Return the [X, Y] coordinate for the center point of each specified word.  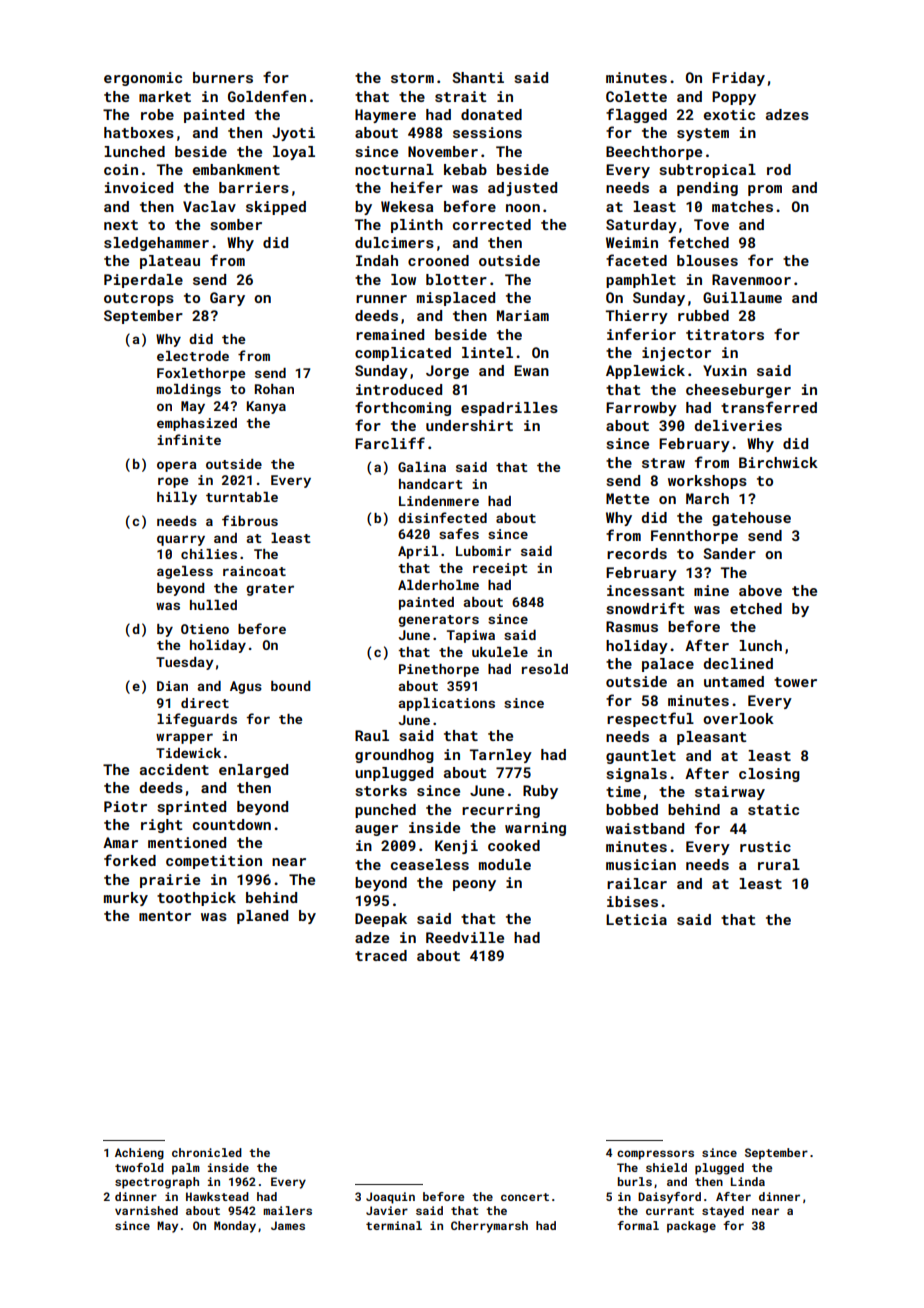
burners [223, 77]
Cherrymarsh [489, 1227]
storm [412, 78]
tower [795, 682]
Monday [235, 1227]
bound [290, 686]
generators [438, 621]
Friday [738, 79]
